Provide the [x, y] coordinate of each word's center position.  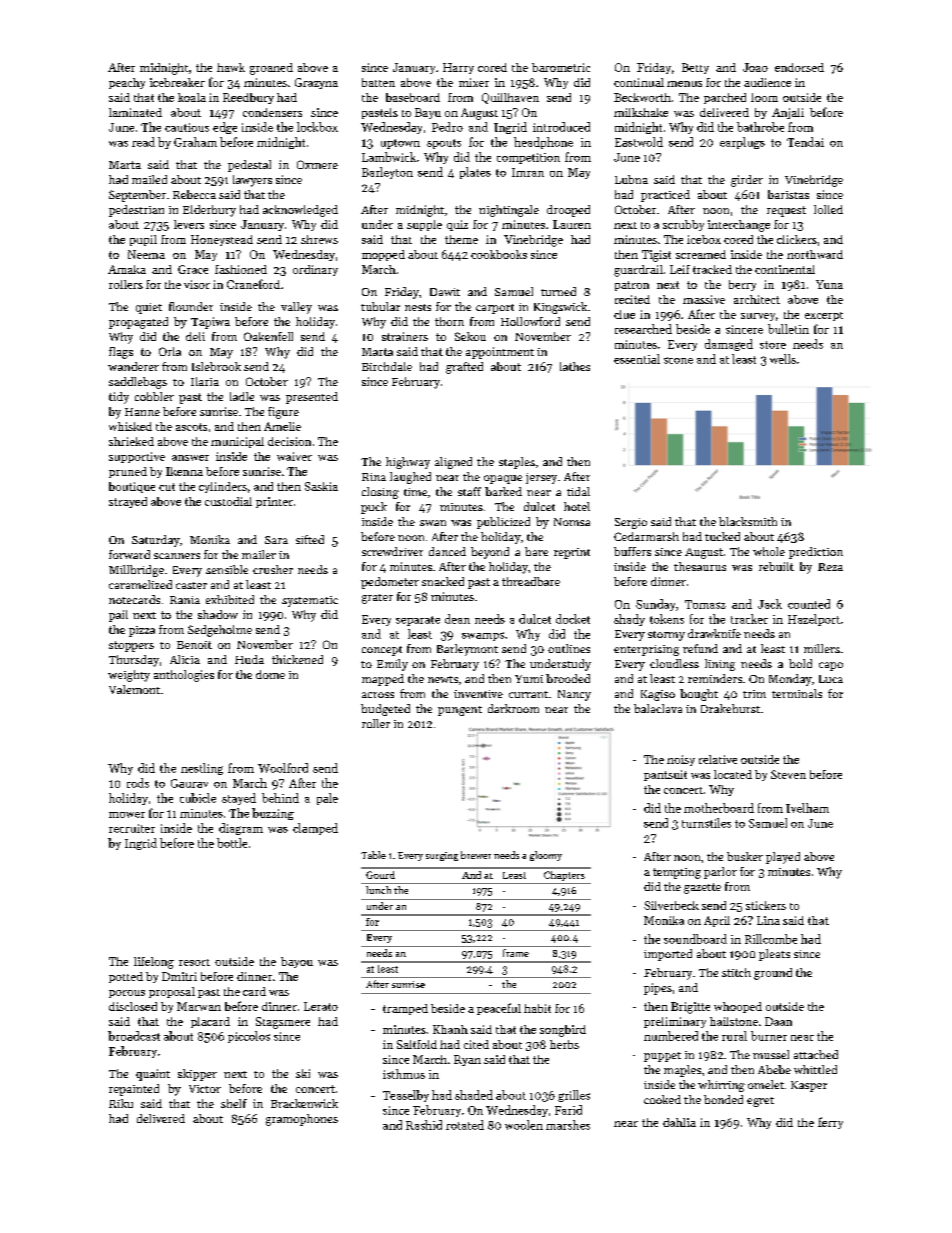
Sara [276, 540]
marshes [568, 1125]
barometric [561, 67]
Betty [695, 68]
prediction [816, 553]
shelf [234, 1103]
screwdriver [392, 551]
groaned [271, 69]
